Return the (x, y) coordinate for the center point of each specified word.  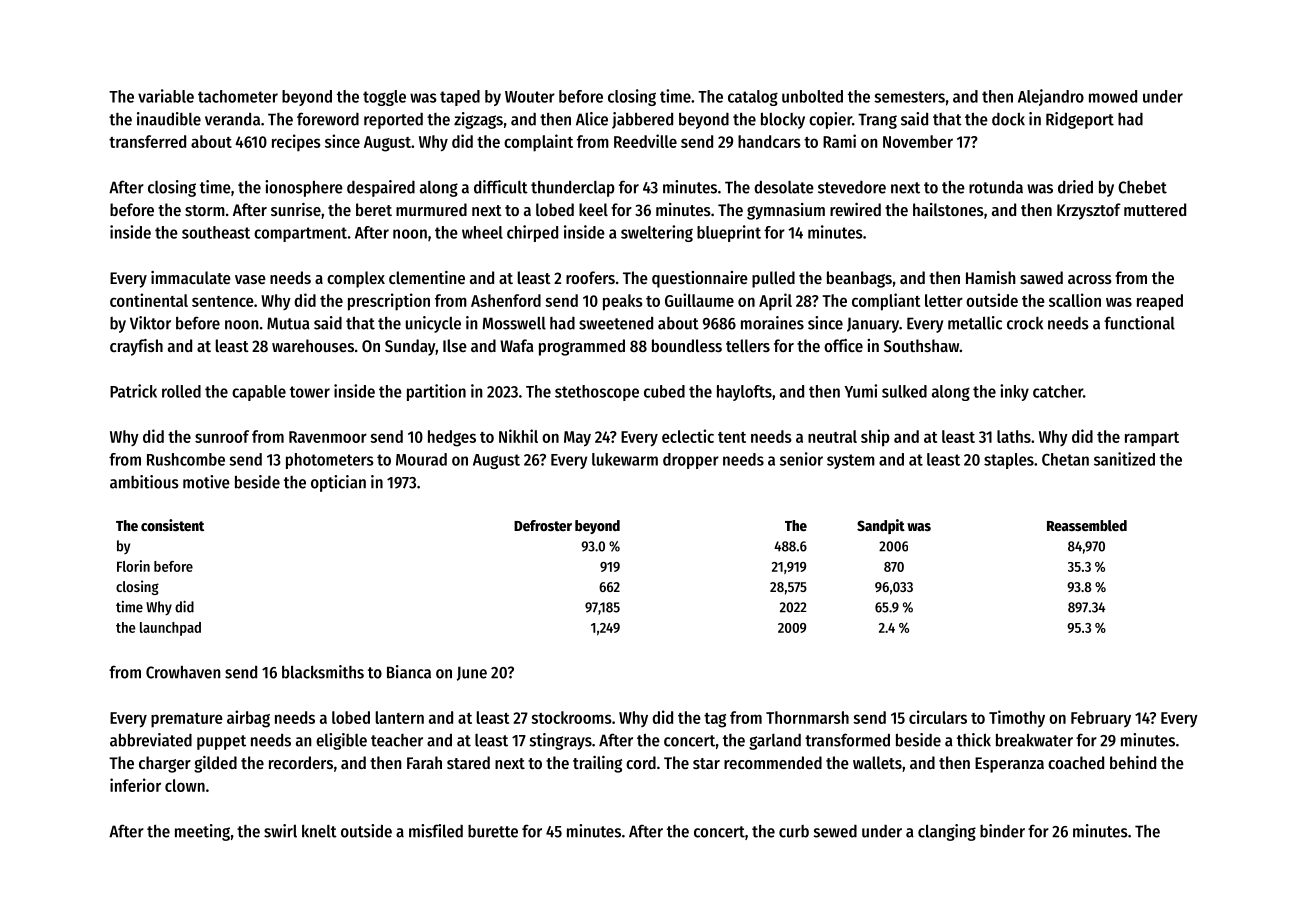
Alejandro (1051, 97)
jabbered (642, 120)
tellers (748, 345)
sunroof (222, 436)
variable (166, 96)
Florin (133, 566)
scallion (1075, 300)
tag (715, 720)
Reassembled (1087, 525)
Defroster (543, 525)
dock (1008, 119)
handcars (769, 141)
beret (374, 209)
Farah (424, 762)
